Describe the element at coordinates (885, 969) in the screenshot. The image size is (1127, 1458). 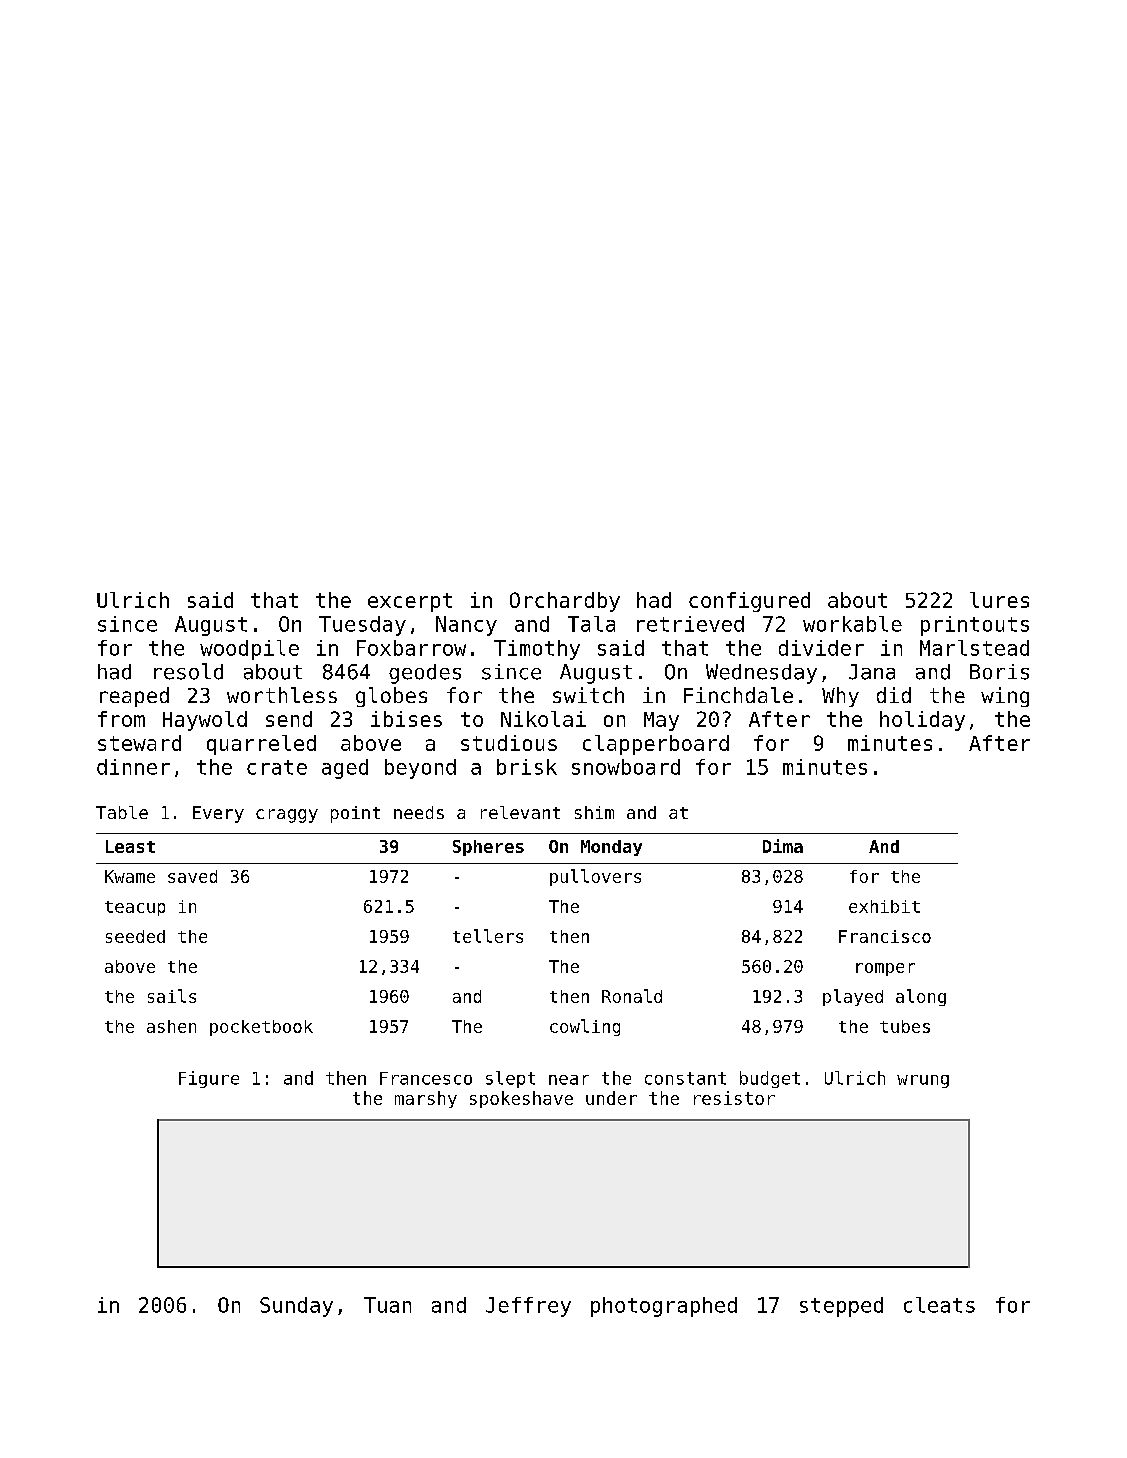
I see `romper` at that location.
